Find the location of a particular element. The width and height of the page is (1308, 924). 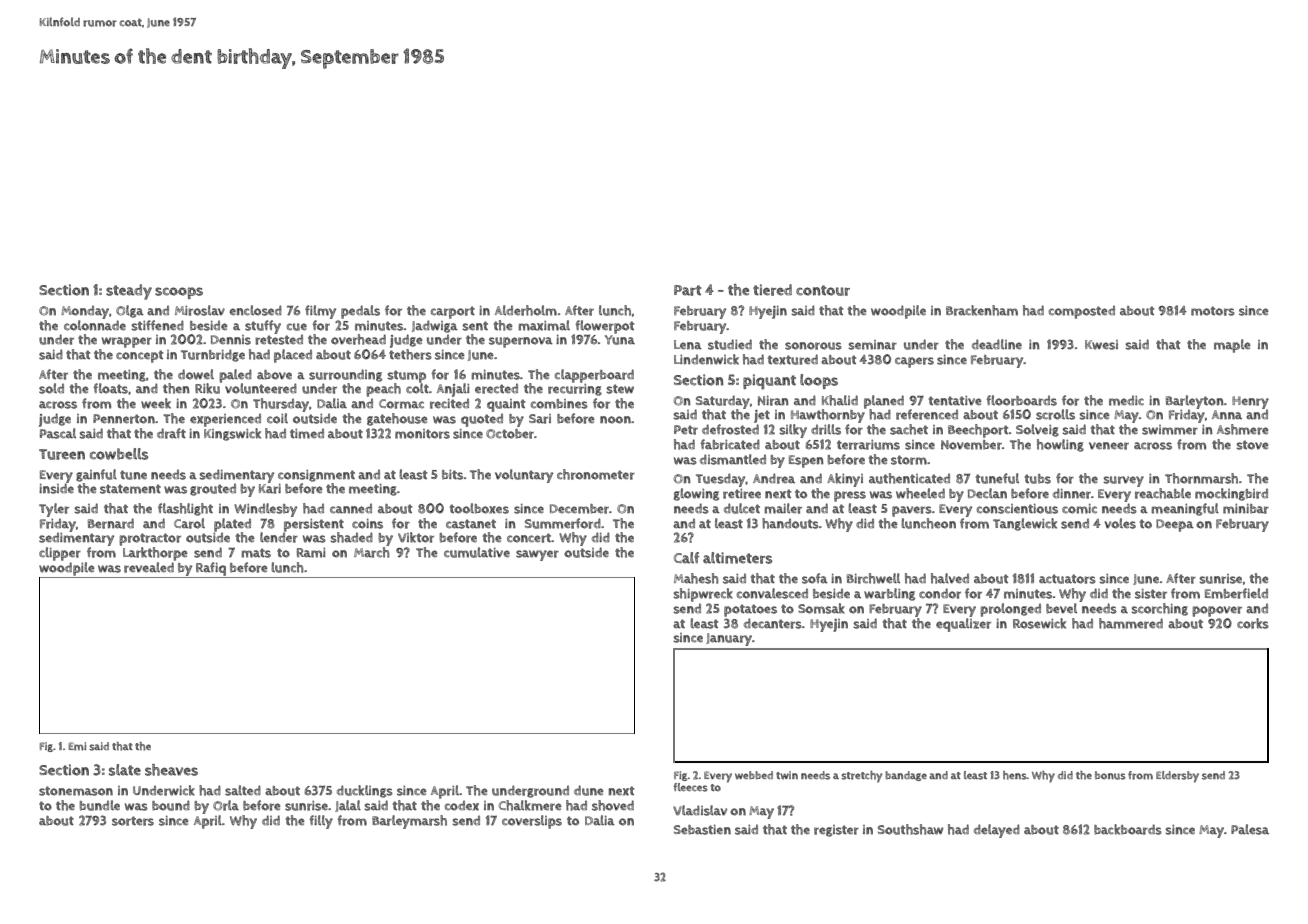

Dennis is located at coordinates (231, 340).
